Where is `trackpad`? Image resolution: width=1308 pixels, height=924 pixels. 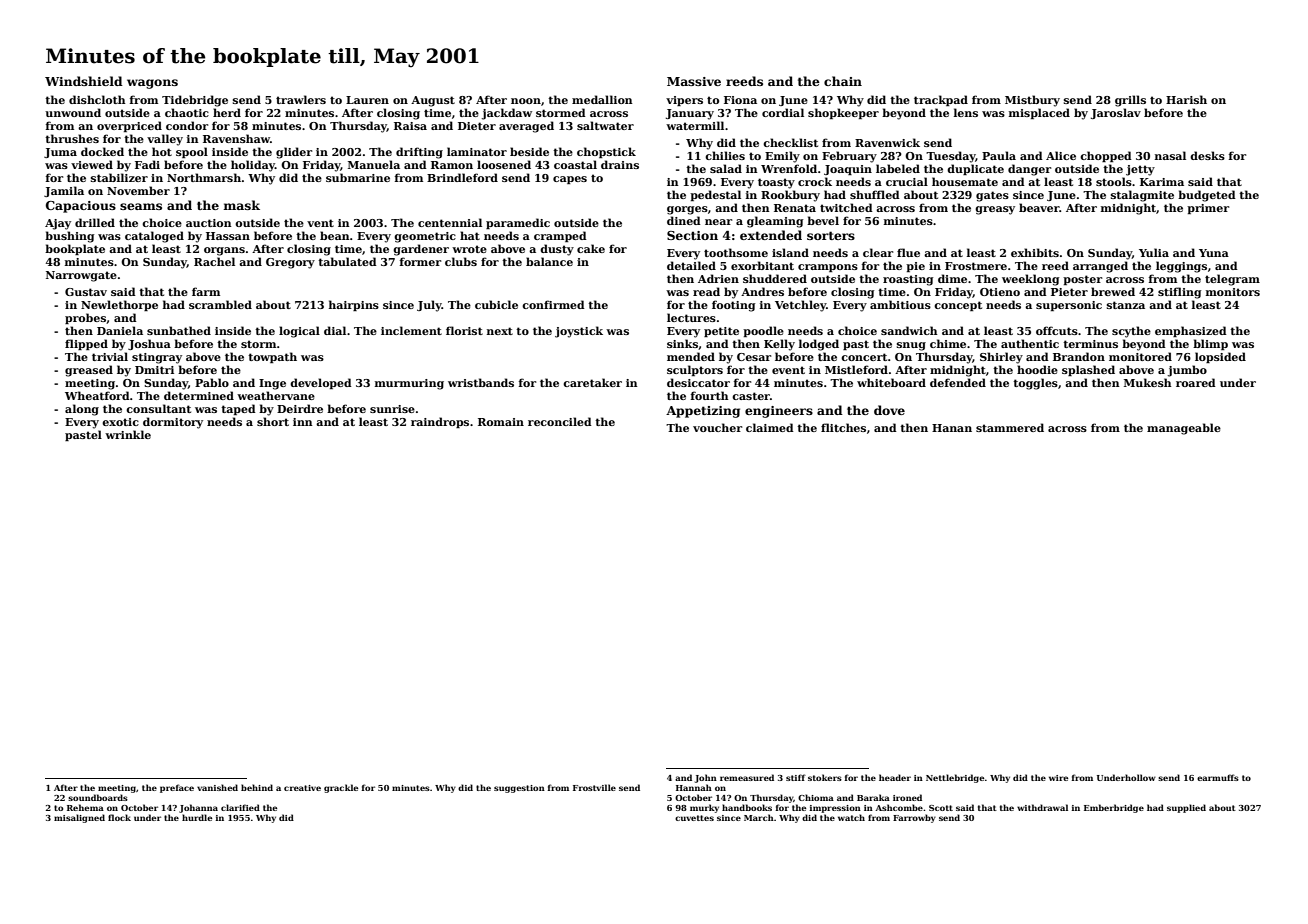
trackpad is located at coordinates (941, 100).
